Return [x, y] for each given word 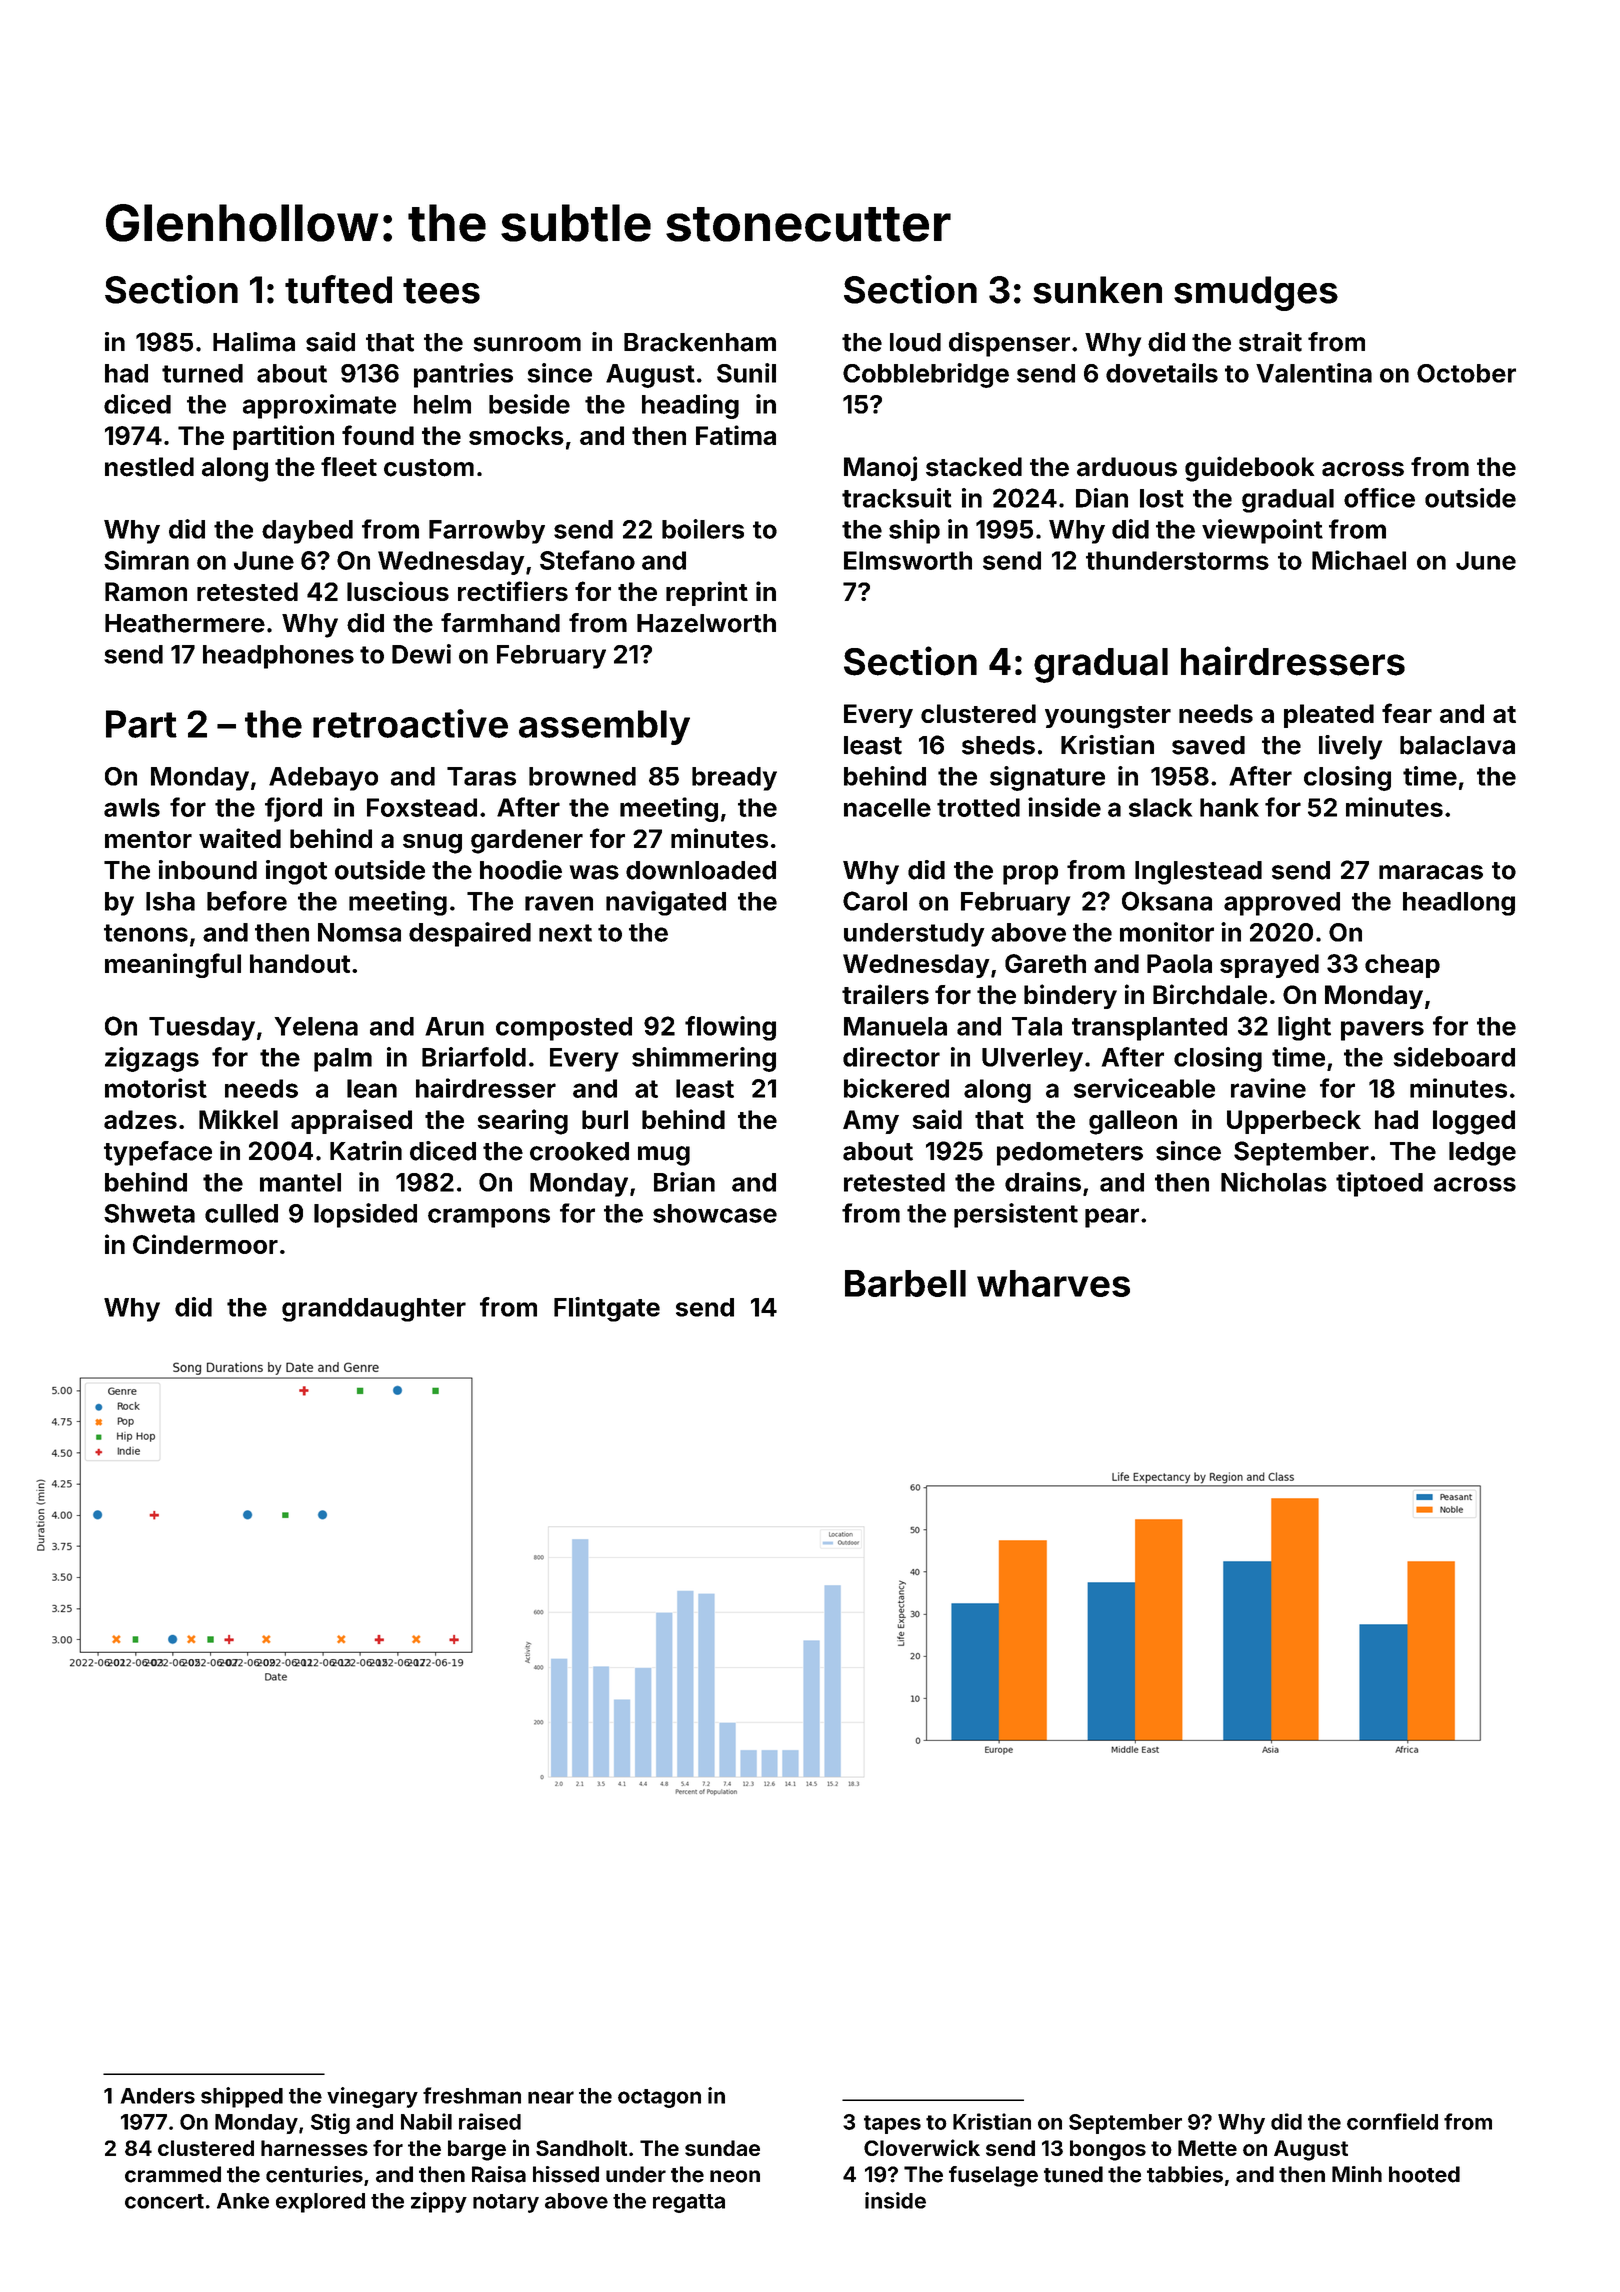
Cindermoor [205, 1244]
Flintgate [607, 1309]
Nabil [426, 2121]
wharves [1053, 1283]
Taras [481, 776]
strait [1270, 342]
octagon [659, 2098]
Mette [1207, 2148]
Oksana [1167, 901]
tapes [892, 2124]
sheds [998, 745]
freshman [472, 2095]
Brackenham [700, 342]
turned [202, 373]
